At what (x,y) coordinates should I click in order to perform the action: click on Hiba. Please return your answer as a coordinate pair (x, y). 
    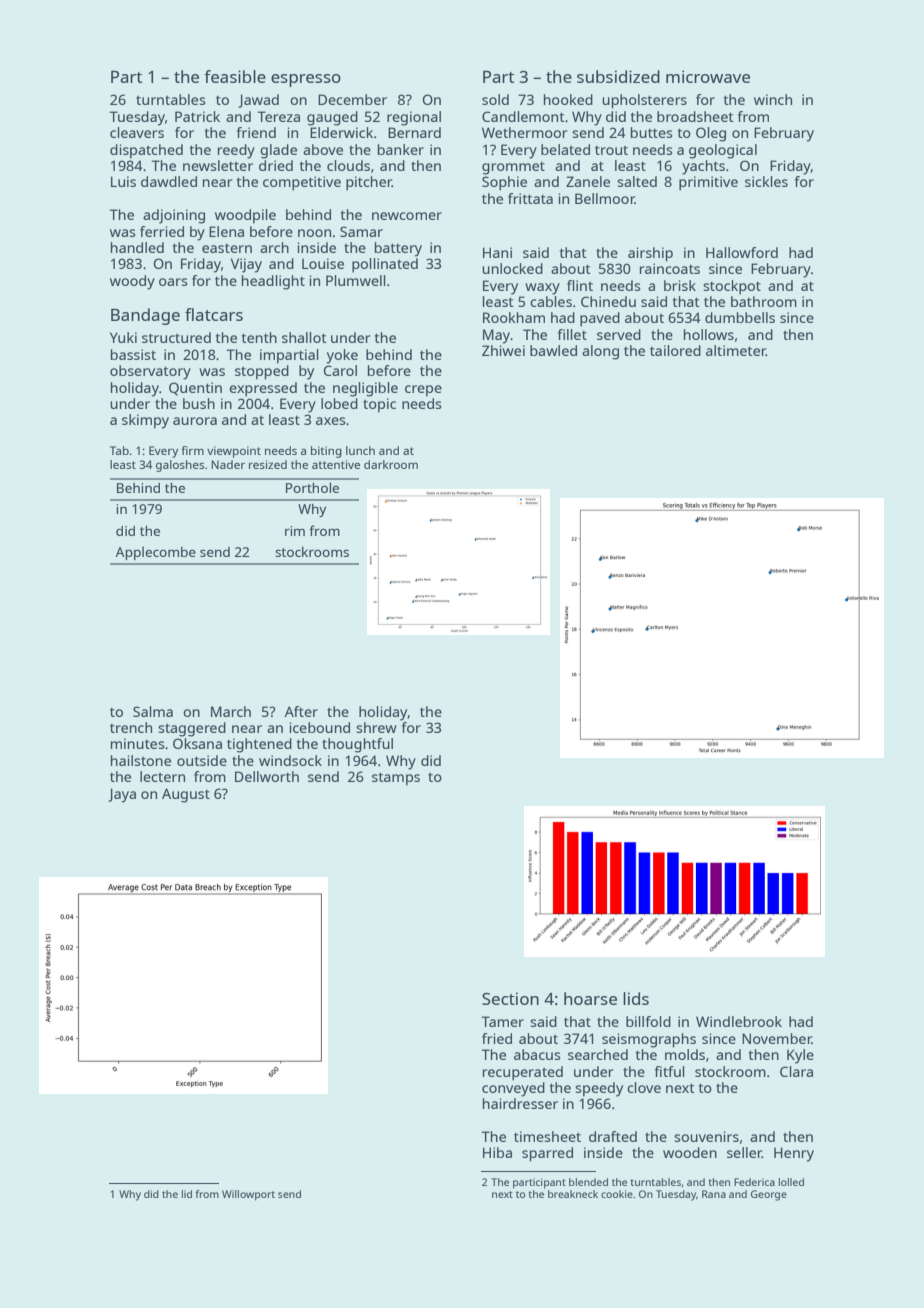
    Looking at the image, I should click on (497, 1152).
